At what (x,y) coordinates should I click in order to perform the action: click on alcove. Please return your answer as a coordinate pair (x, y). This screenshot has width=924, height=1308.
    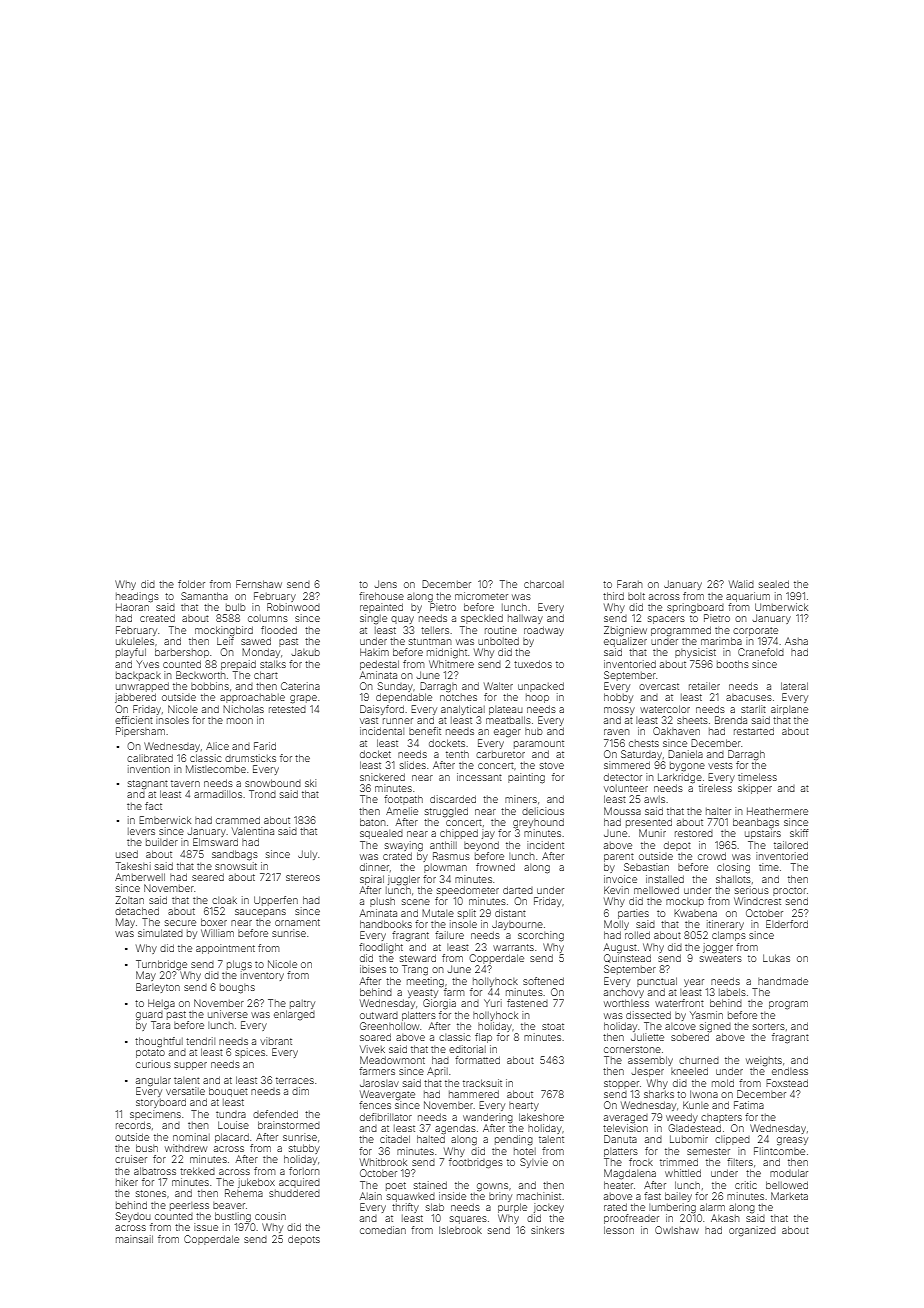
    Looking at the image, I should click on (680, 1026).
